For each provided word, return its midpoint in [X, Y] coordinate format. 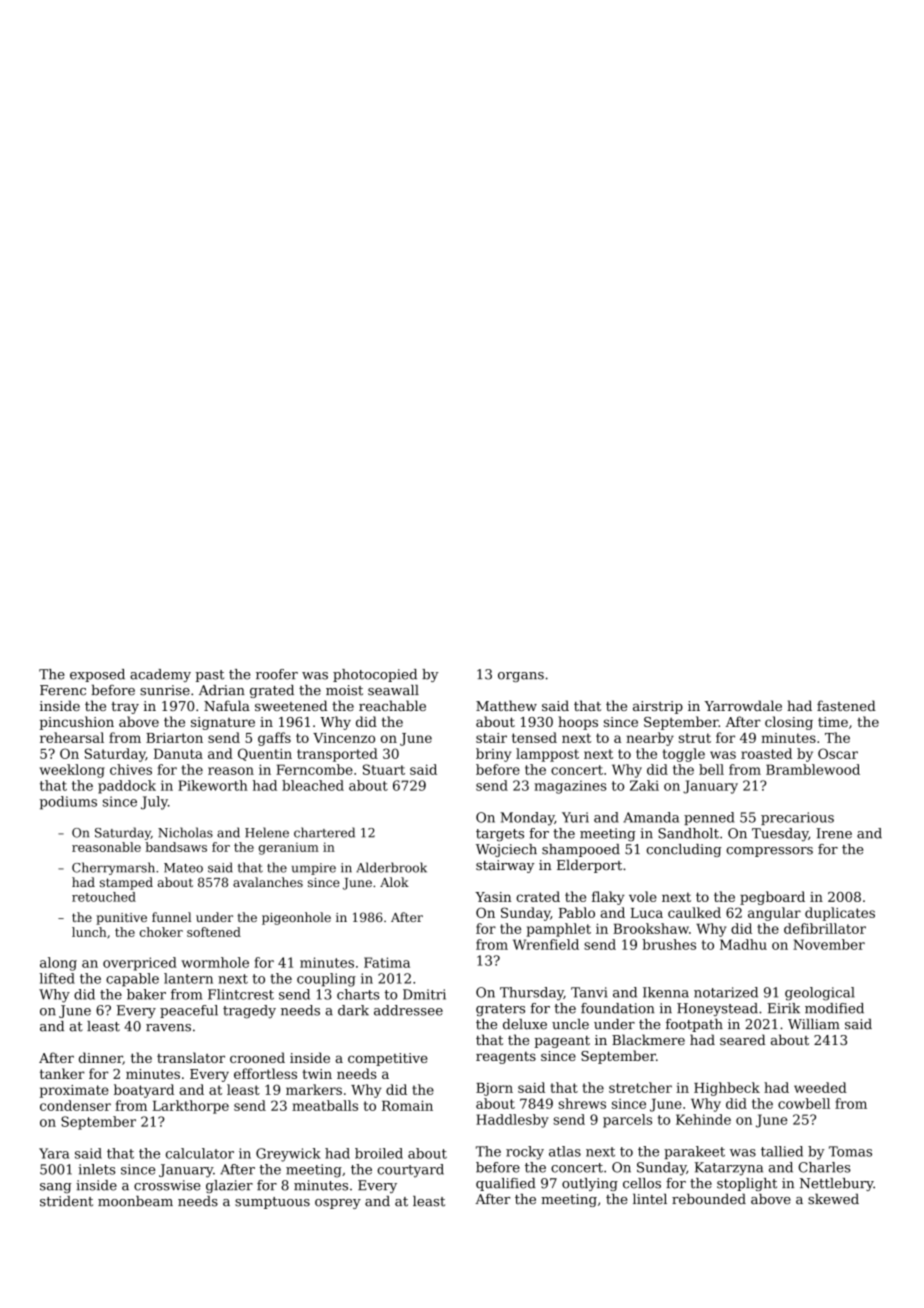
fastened [846, 705]
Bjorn [494, 1089]
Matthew [506, 705]
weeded [820, 1087]
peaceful [189, 1011]
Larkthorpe [191, 1107]
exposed [97, 675]
